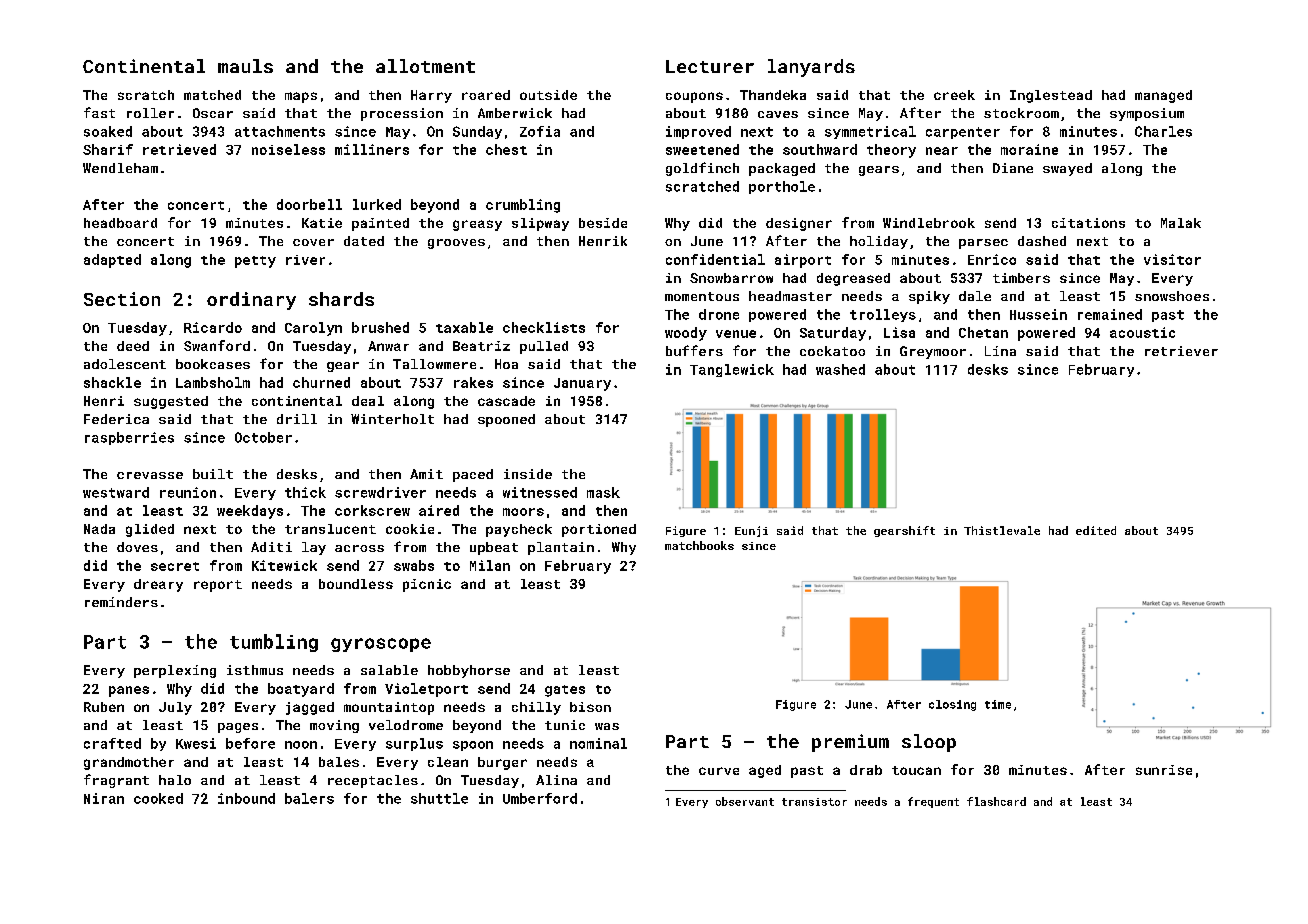 Image resolution: width=1308 pixels, height=924 pixels. I want to click on Swanford, so click(217, 345).
